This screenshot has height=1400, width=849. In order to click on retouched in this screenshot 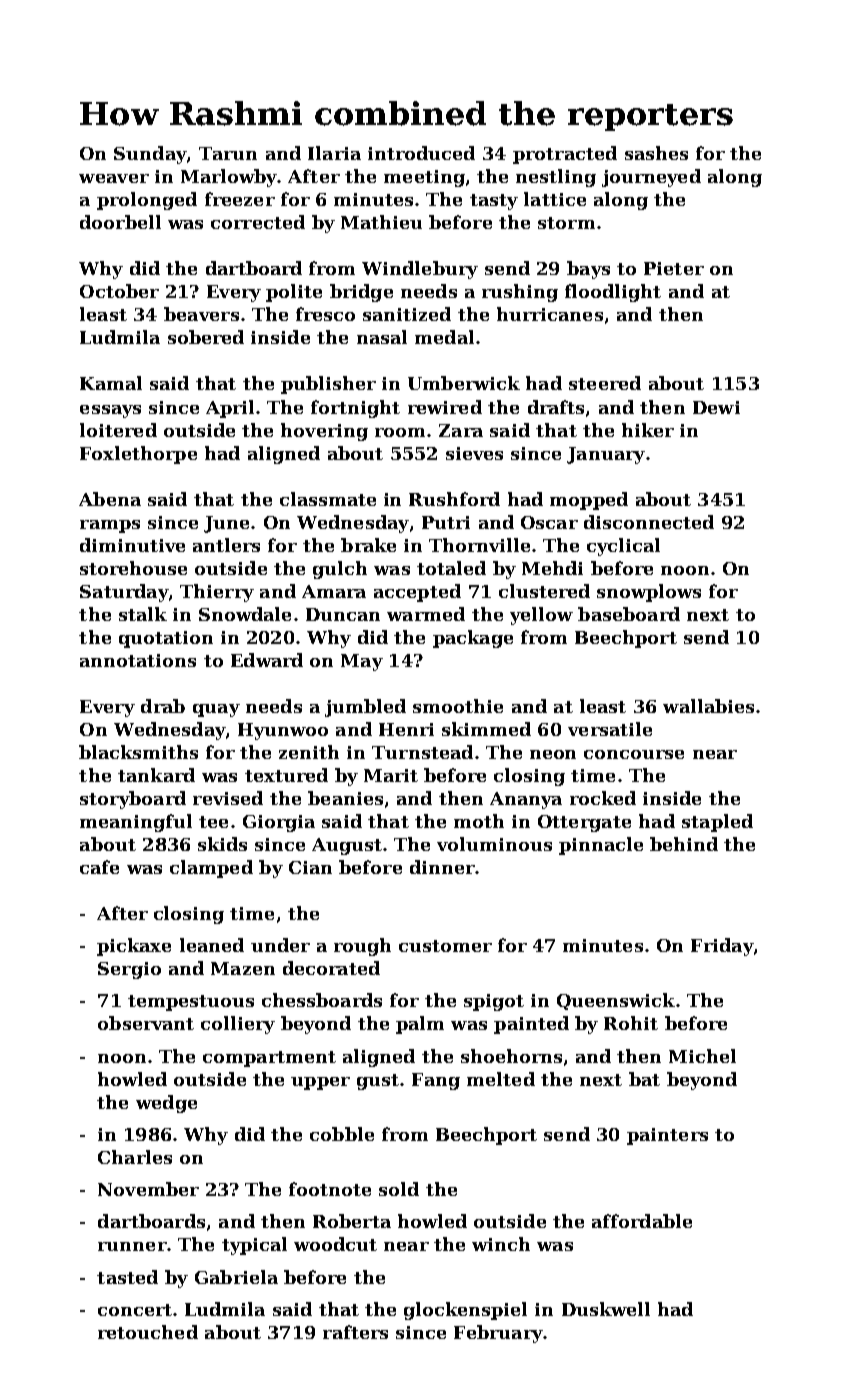, I will do `click(148, 1332)`.
